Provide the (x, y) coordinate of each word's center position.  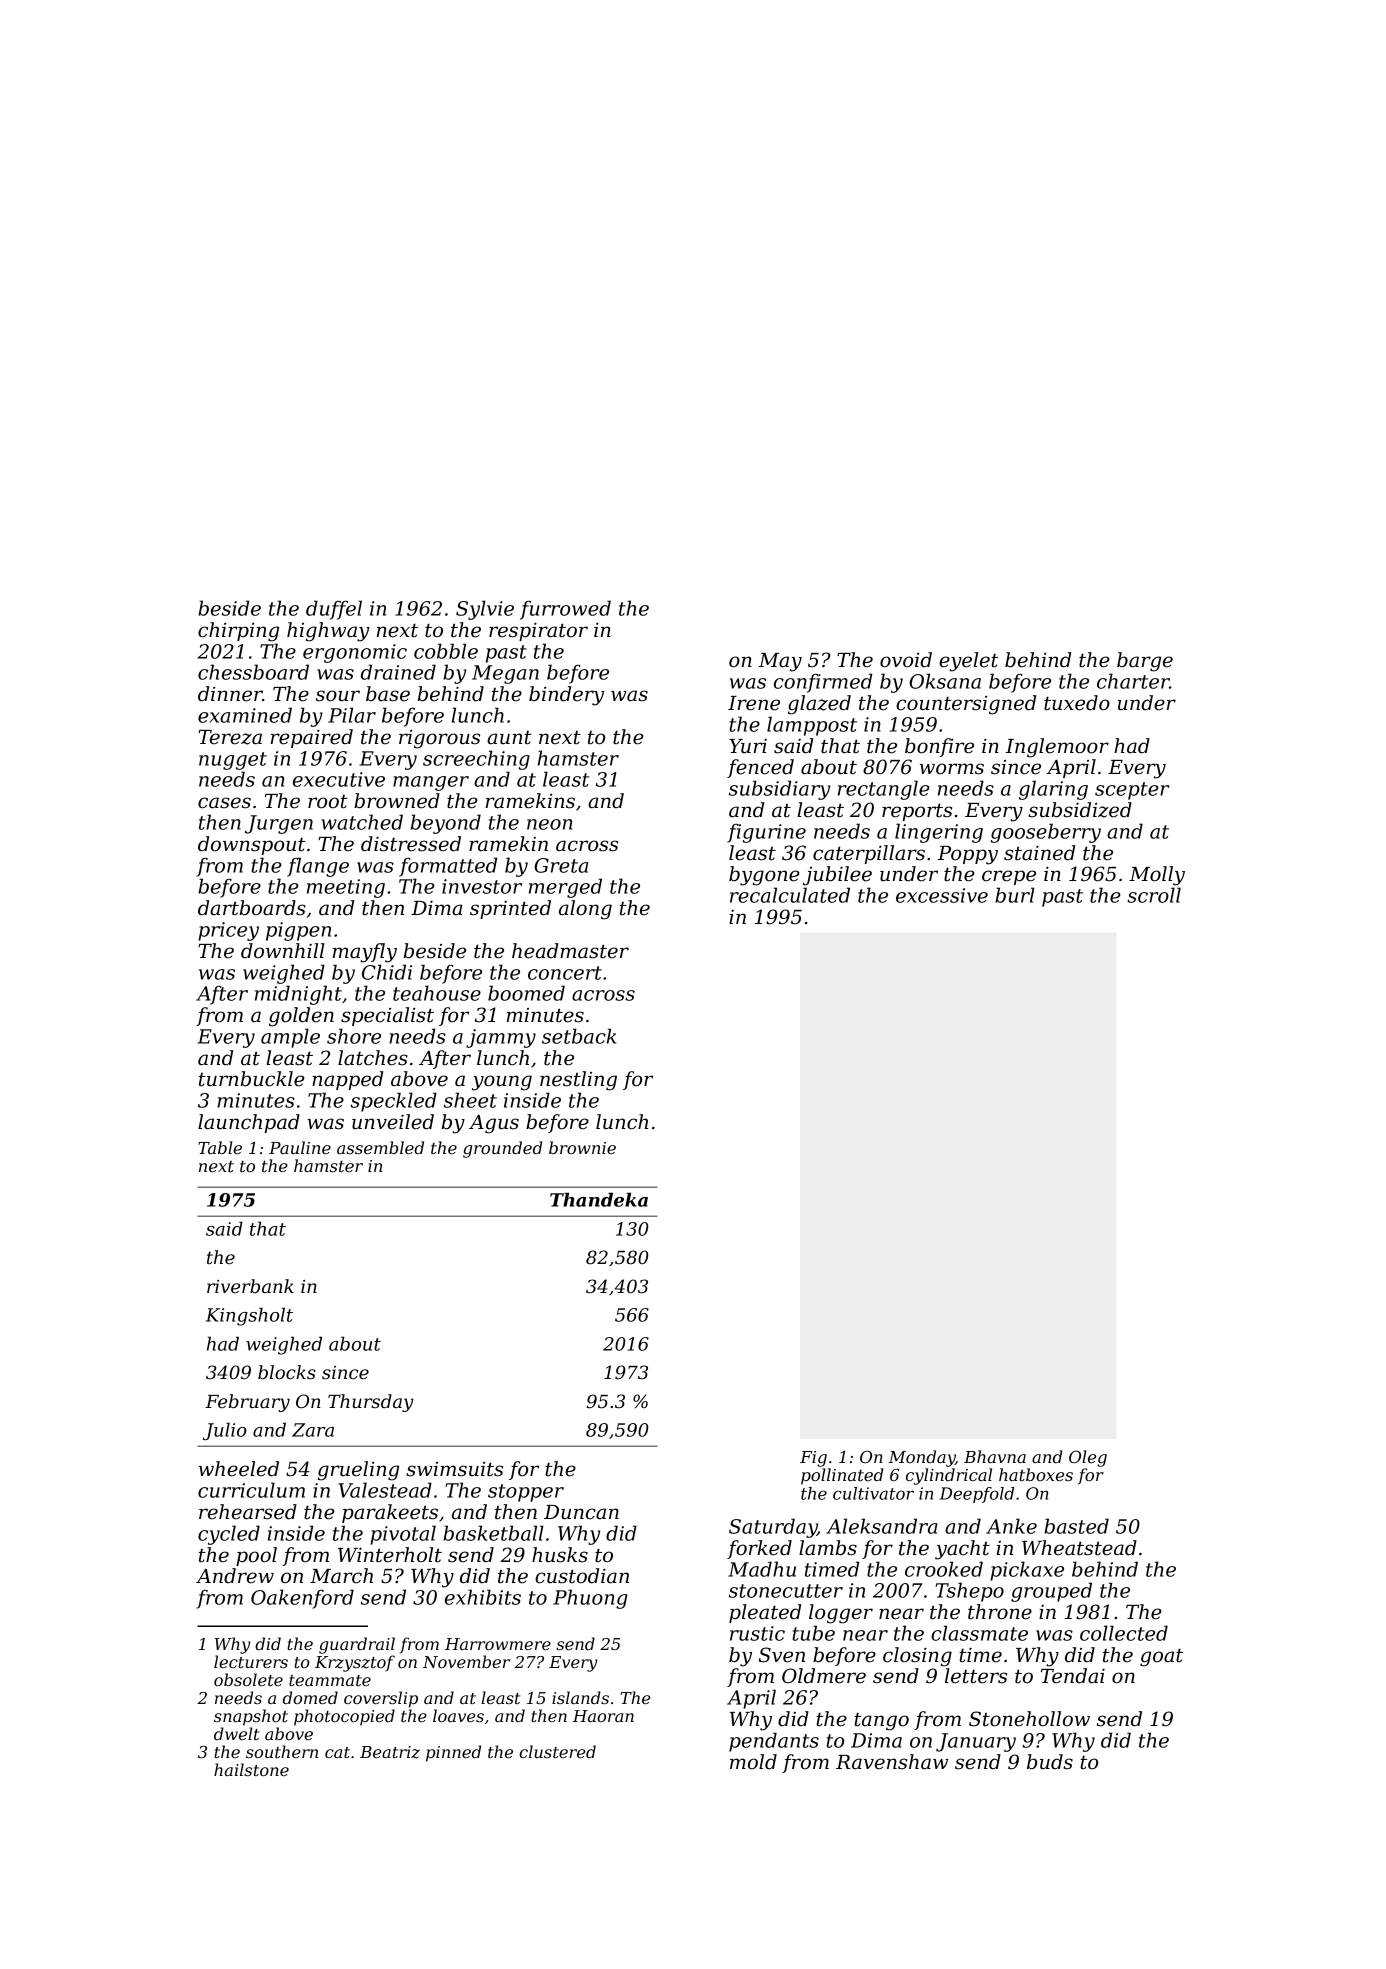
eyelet (968, 662)
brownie (582, 1147)
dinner (230, 694)
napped (347, 1080)
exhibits (483, 1597)
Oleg (1088, 1458)
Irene (754, 703)
